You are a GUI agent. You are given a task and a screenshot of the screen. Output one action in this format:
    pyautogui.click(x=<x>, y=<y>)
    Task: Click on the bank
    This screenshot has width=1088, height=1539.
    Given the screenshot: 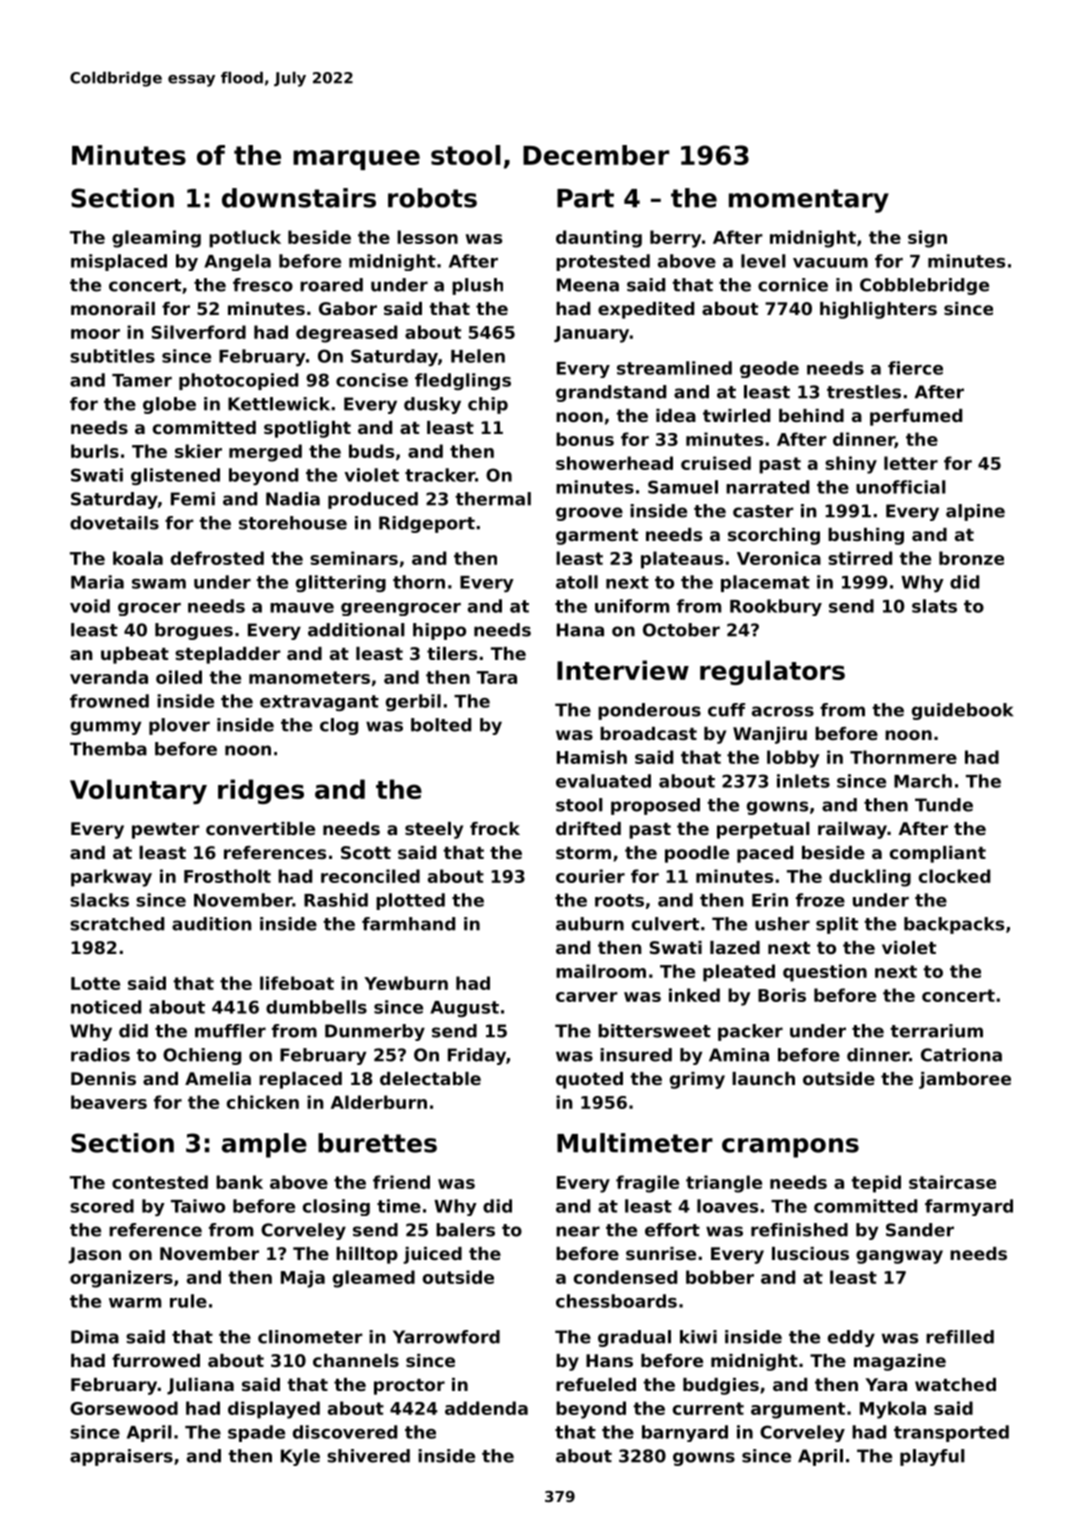 What is the action you would take?
    pyautogui.click(x=239, y=1182)
